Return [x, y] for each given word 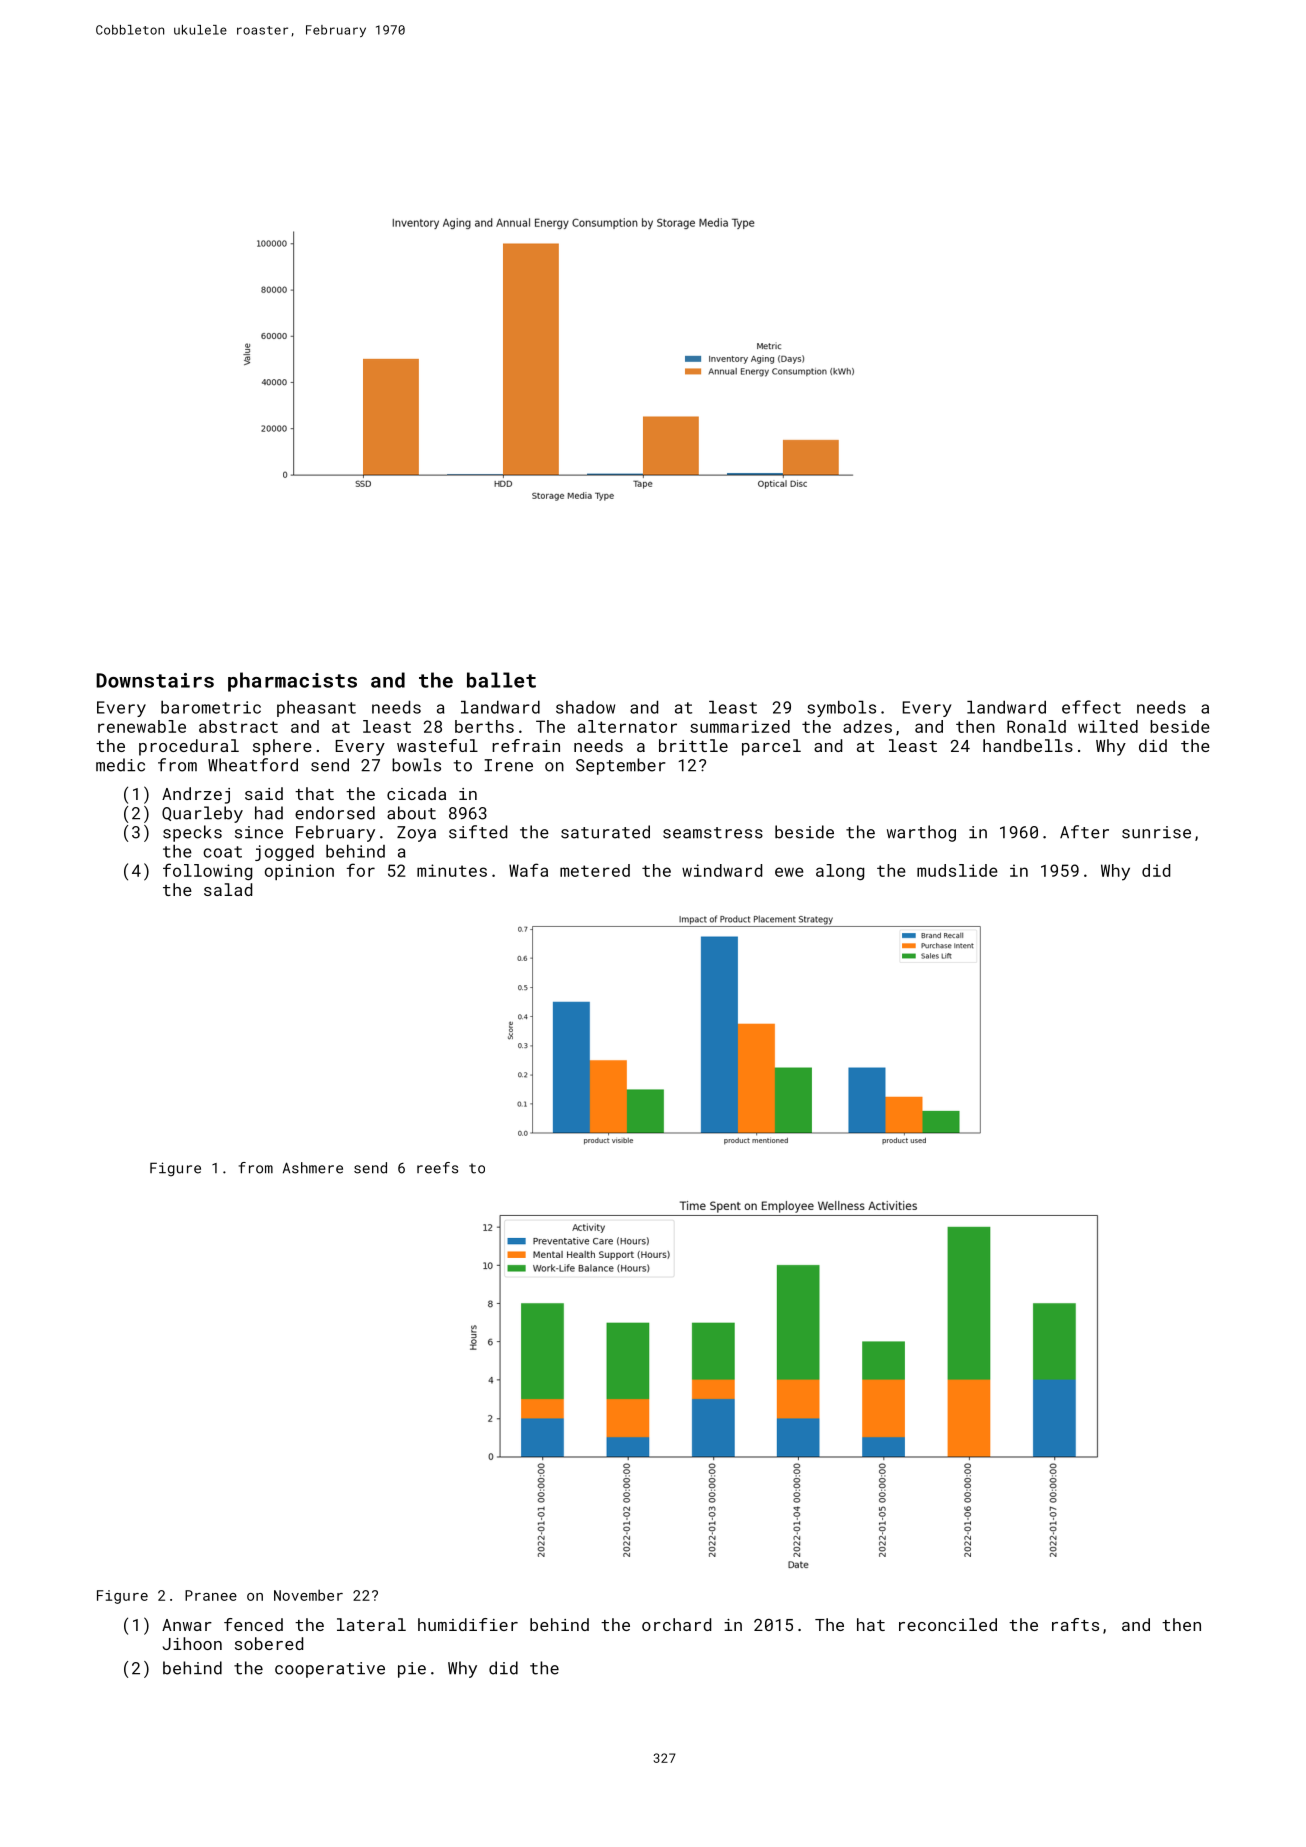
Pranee [211, 1595]
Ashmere [313, 1168]
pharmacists [292, 682]
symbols [841, 709]
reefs [437, 1168]
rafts [1075, 1624]
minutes [452, 870]
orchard [676, 1624]
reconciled [948, 1624]
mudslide [957, 870]
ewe [789, 872]
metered [595, 870]
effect [1091, 707]
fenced [253, 1624]
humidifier [468, 1624]
